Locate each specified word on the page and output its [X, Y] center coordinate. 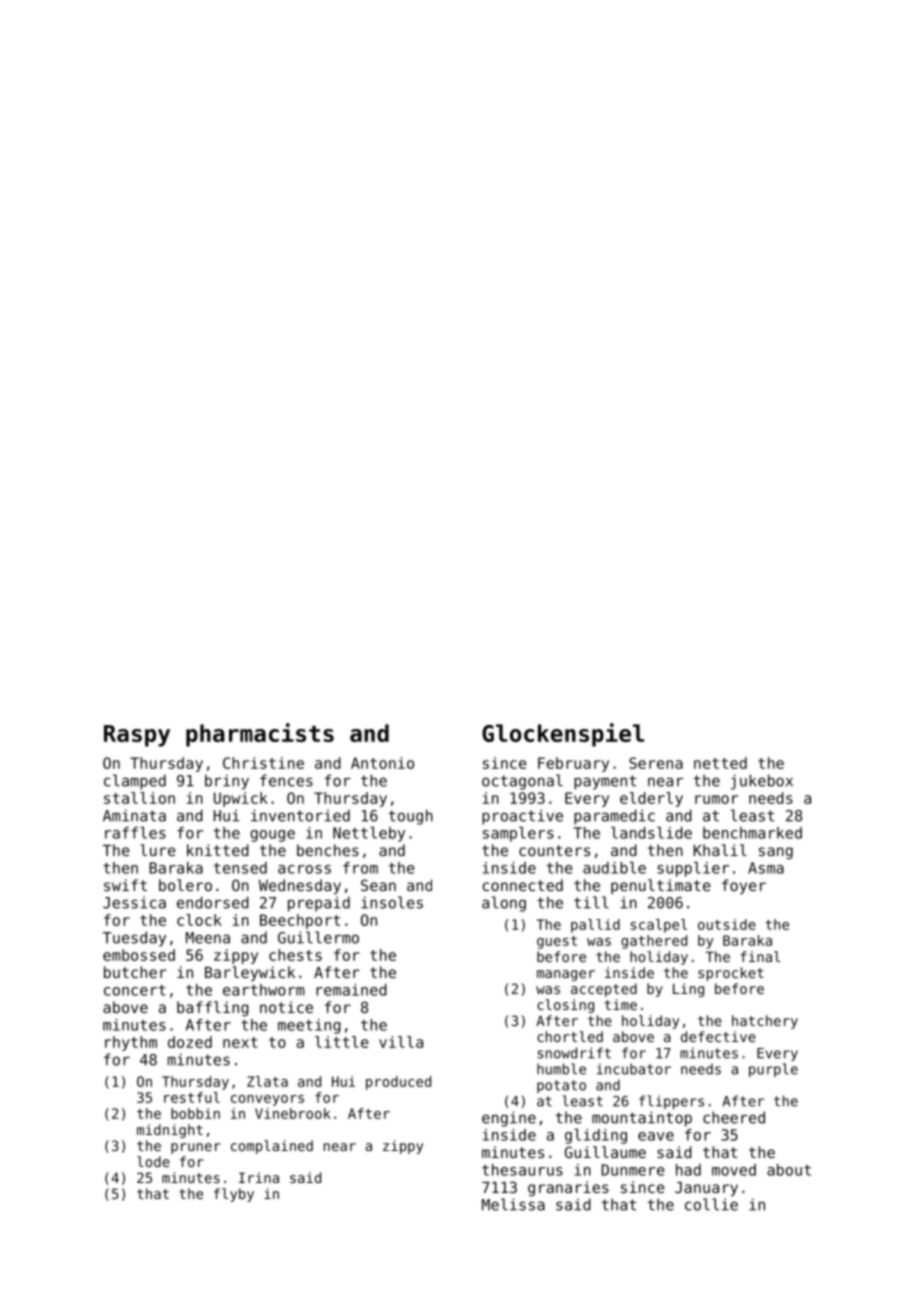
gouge [272, 836]
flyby [234, 1195]
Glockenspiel [563, 735]
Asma [766, 868]
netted [720, 763]
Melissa [513, 1204]
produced [398, 1083]
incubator [634, 1069]
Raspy [137, 736]
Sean [378, 885]
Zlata [267, 1081]
